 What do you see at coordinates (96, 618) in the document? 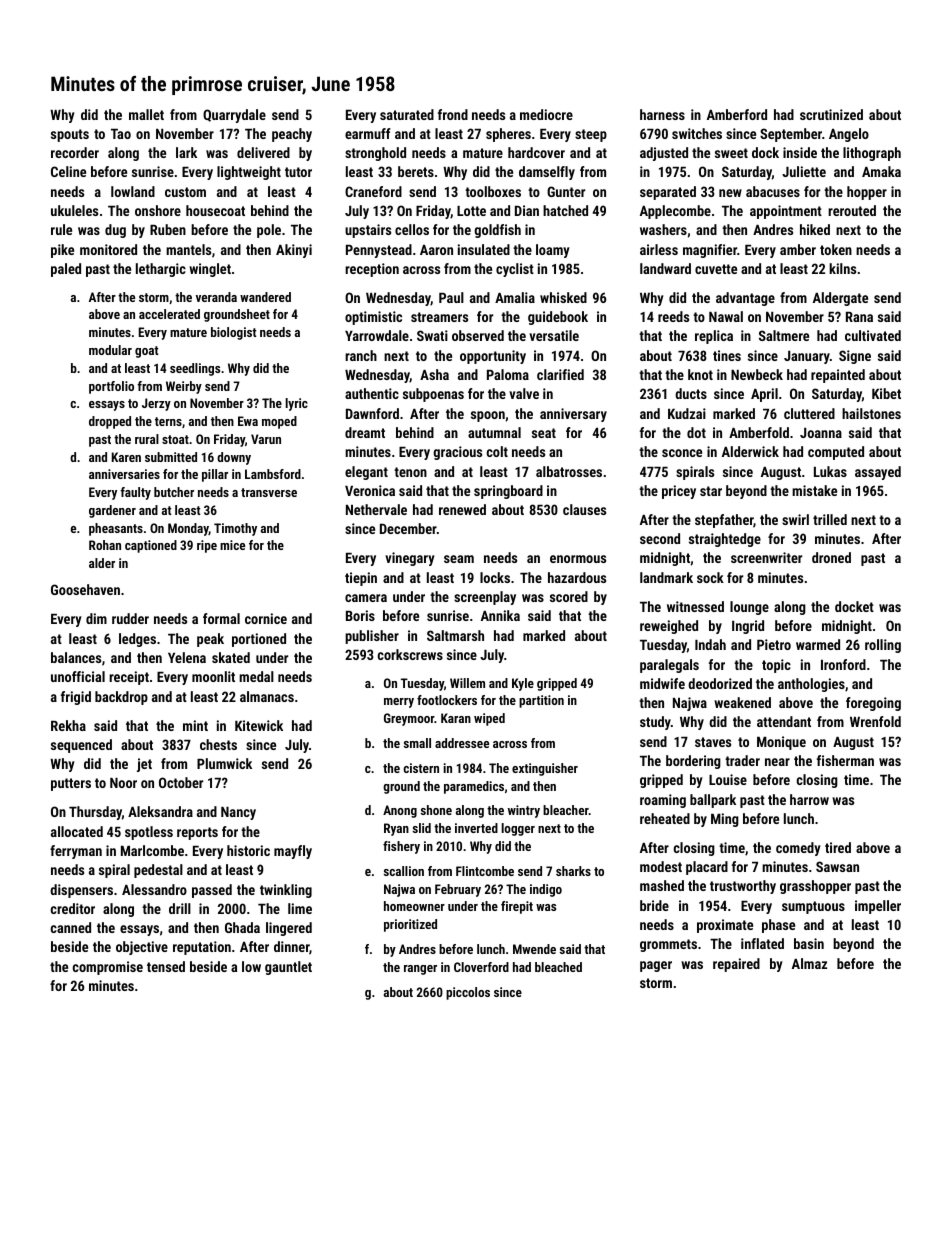
I see `dim` at bounding box center [96, 618].
